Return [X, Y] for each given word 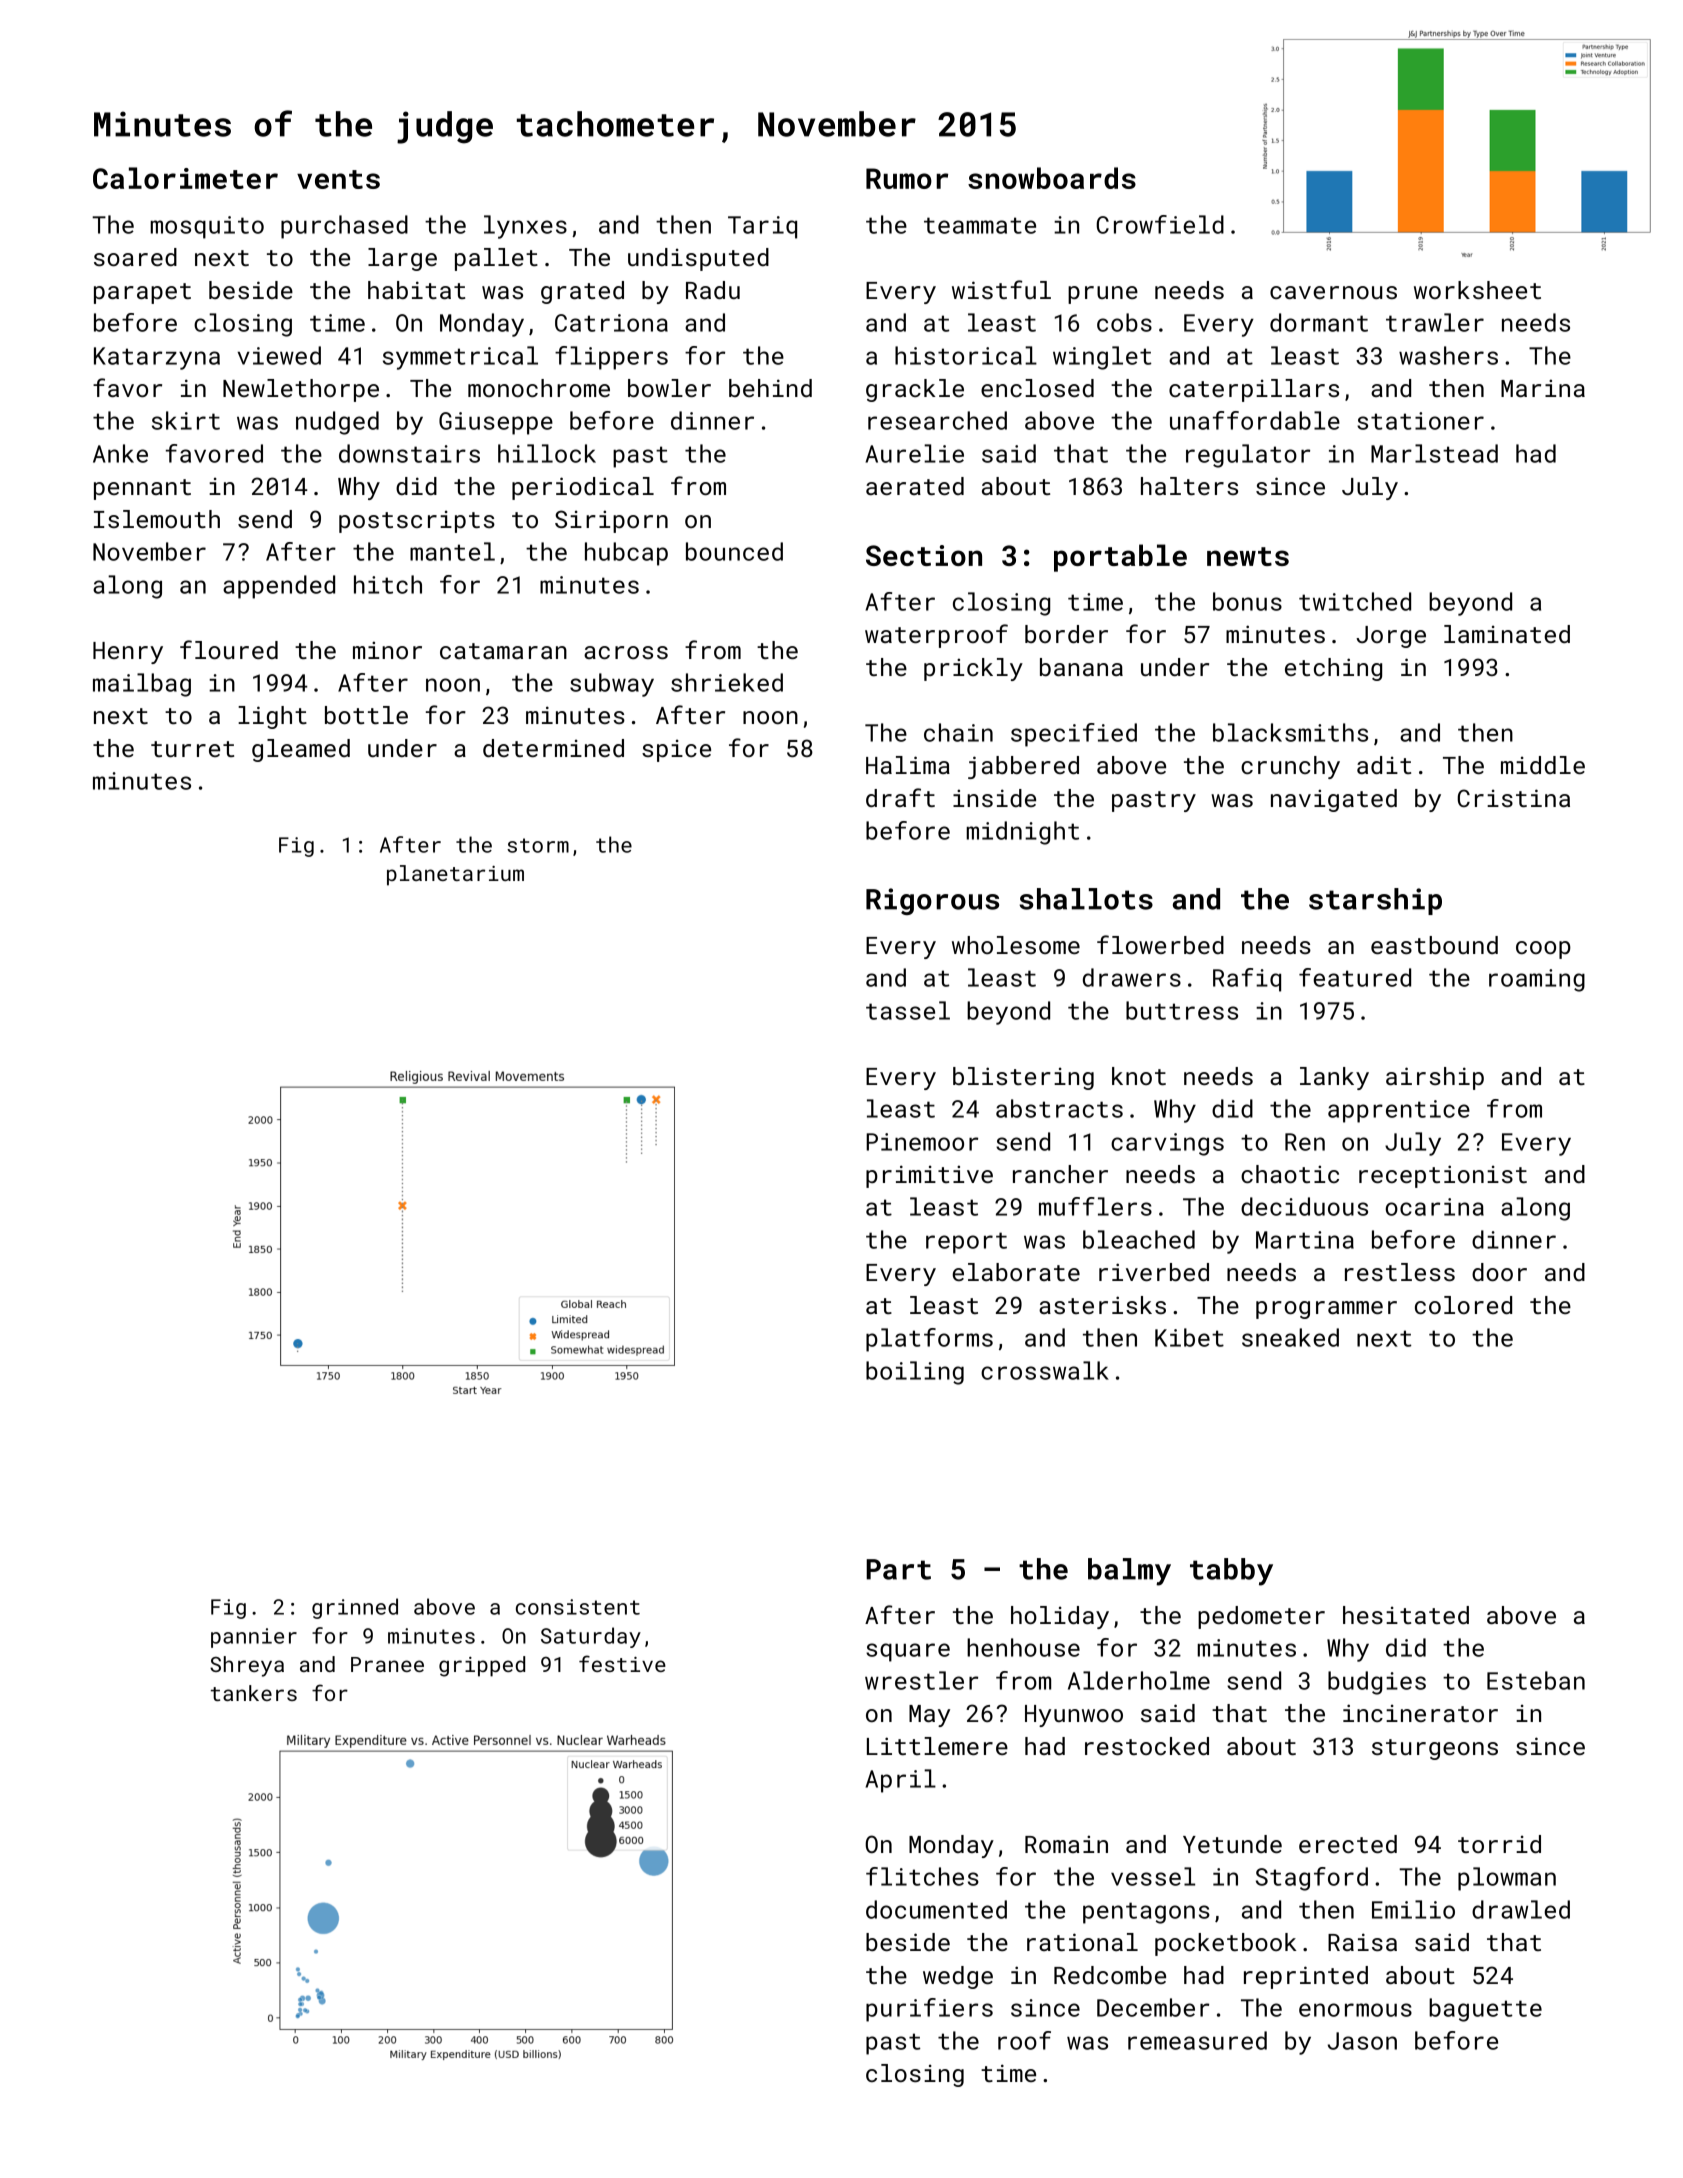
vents [338, 179]
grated [582, 292]
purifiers [929, 2010]
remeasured [1197, 2040]
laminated [1507, 634]
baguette [1485, 2010]
